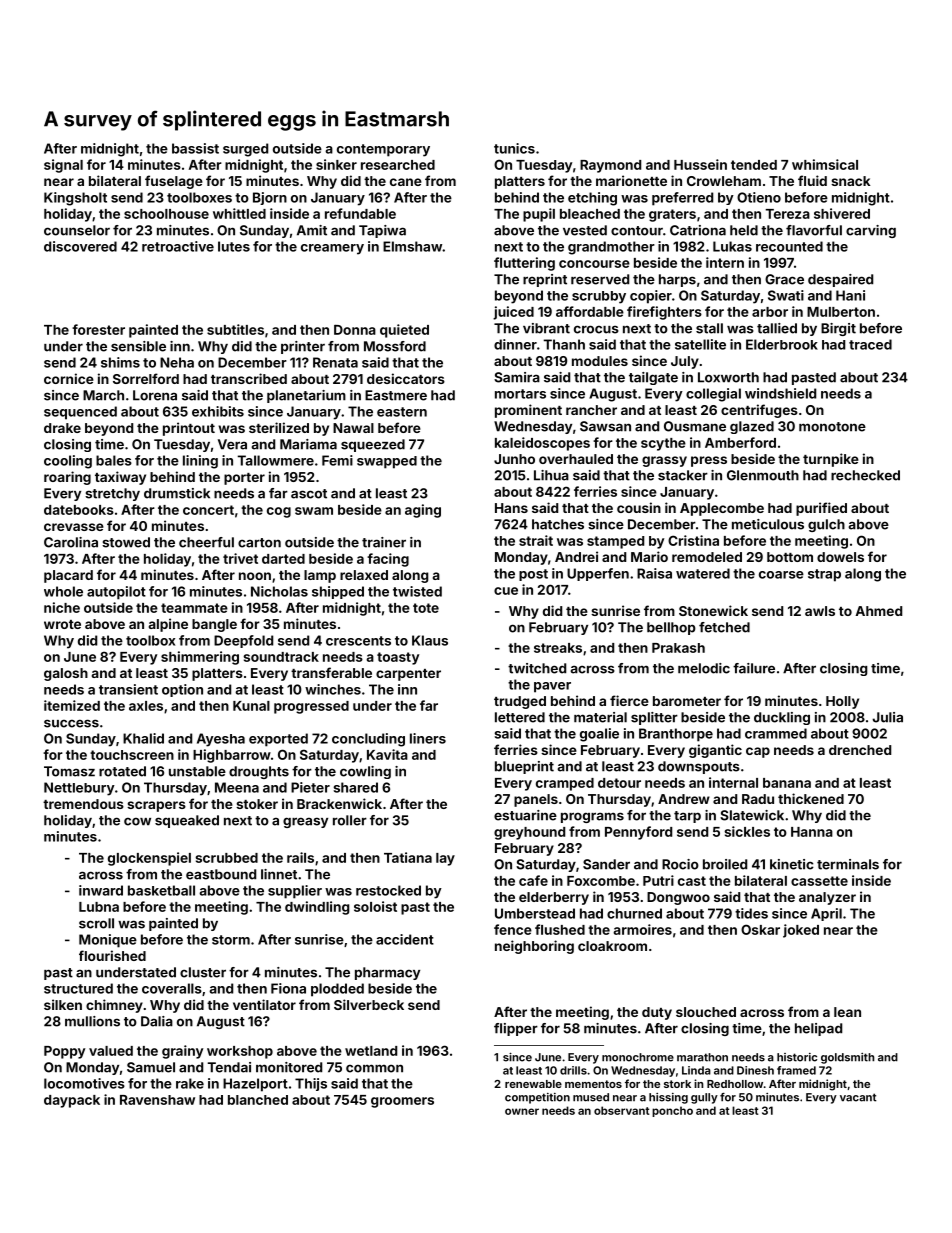 The image size is (952, 1233). I want to click on mortars, so click(520, 394).
